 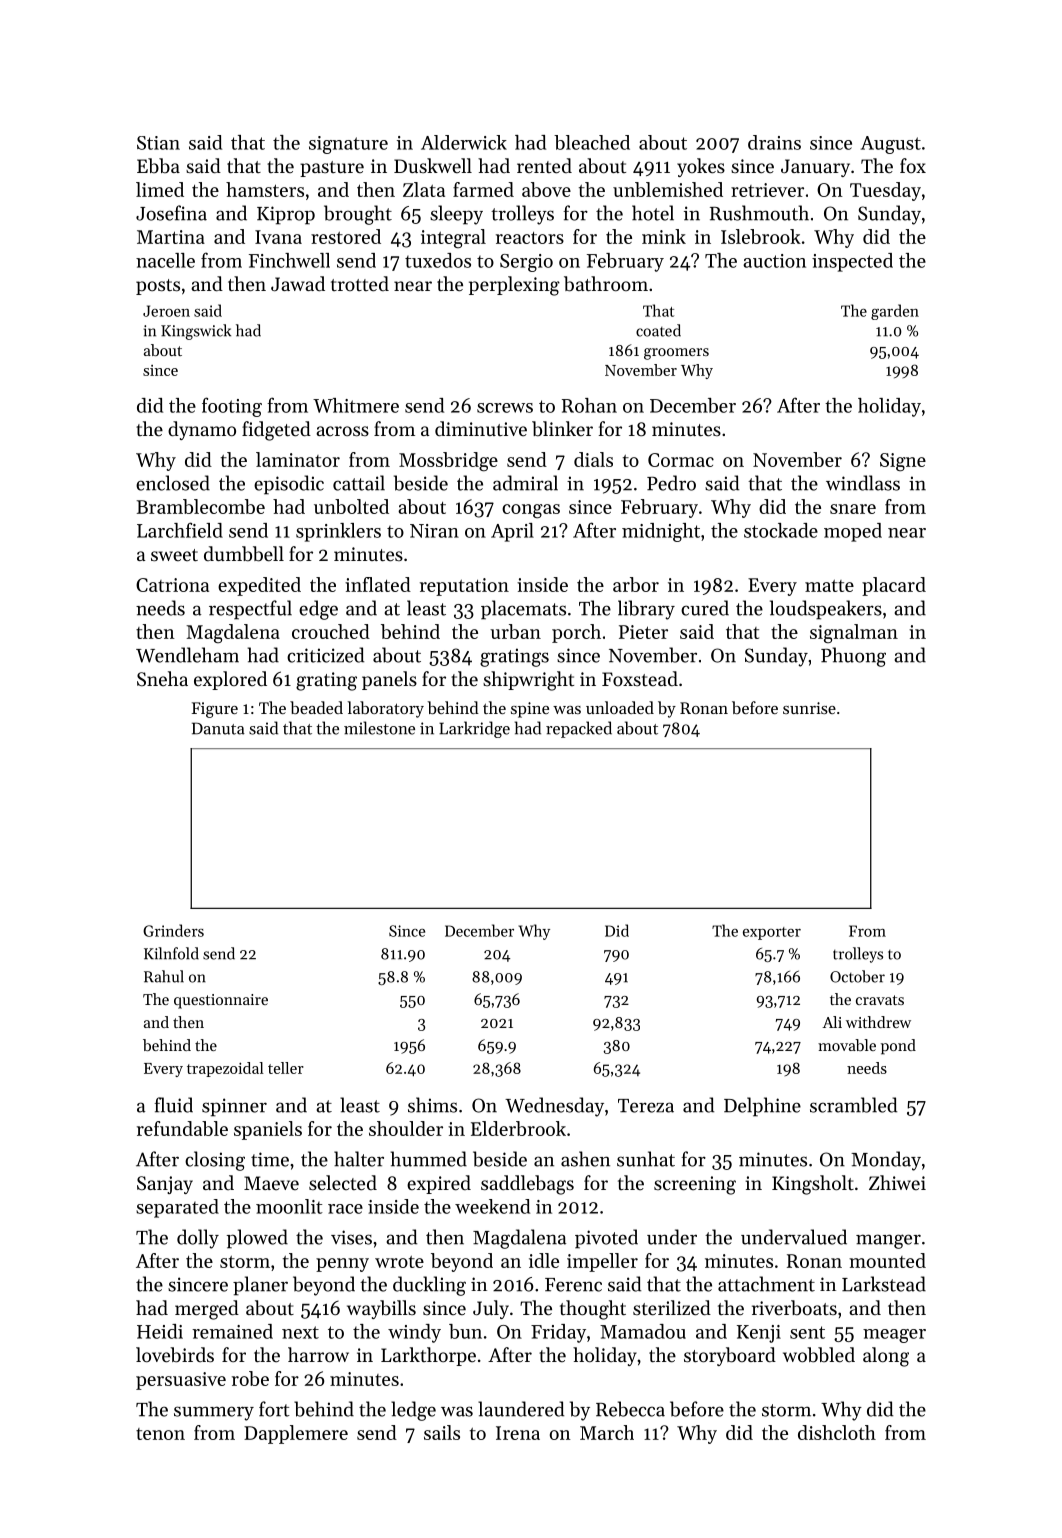 What do you see at coordinates (774, 142) in the screenshot?
I see `drains` at bounding box center [774, 142].
